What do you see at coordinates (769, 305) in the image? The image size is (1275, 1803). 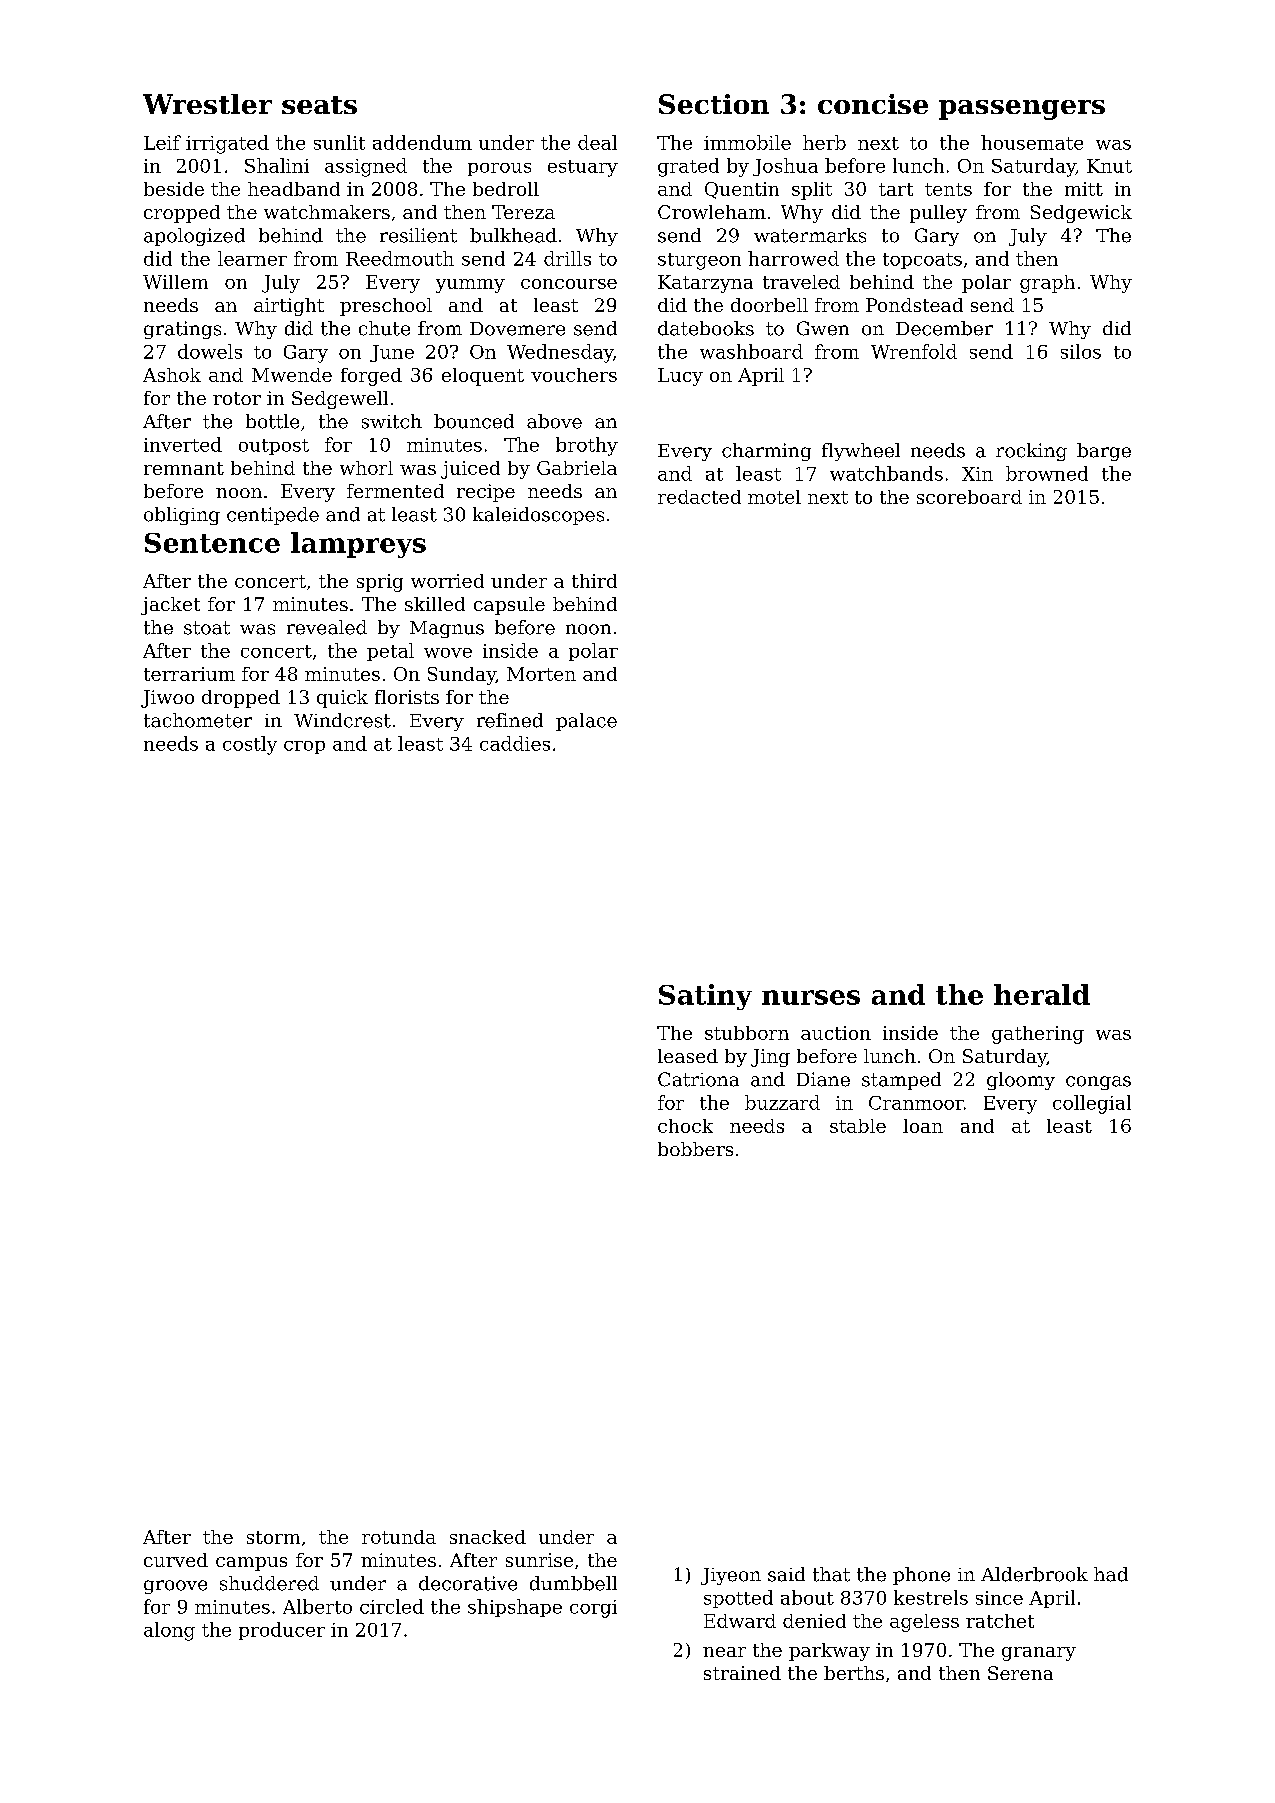 I see `doorbell` at bounding box center [769, 305].
